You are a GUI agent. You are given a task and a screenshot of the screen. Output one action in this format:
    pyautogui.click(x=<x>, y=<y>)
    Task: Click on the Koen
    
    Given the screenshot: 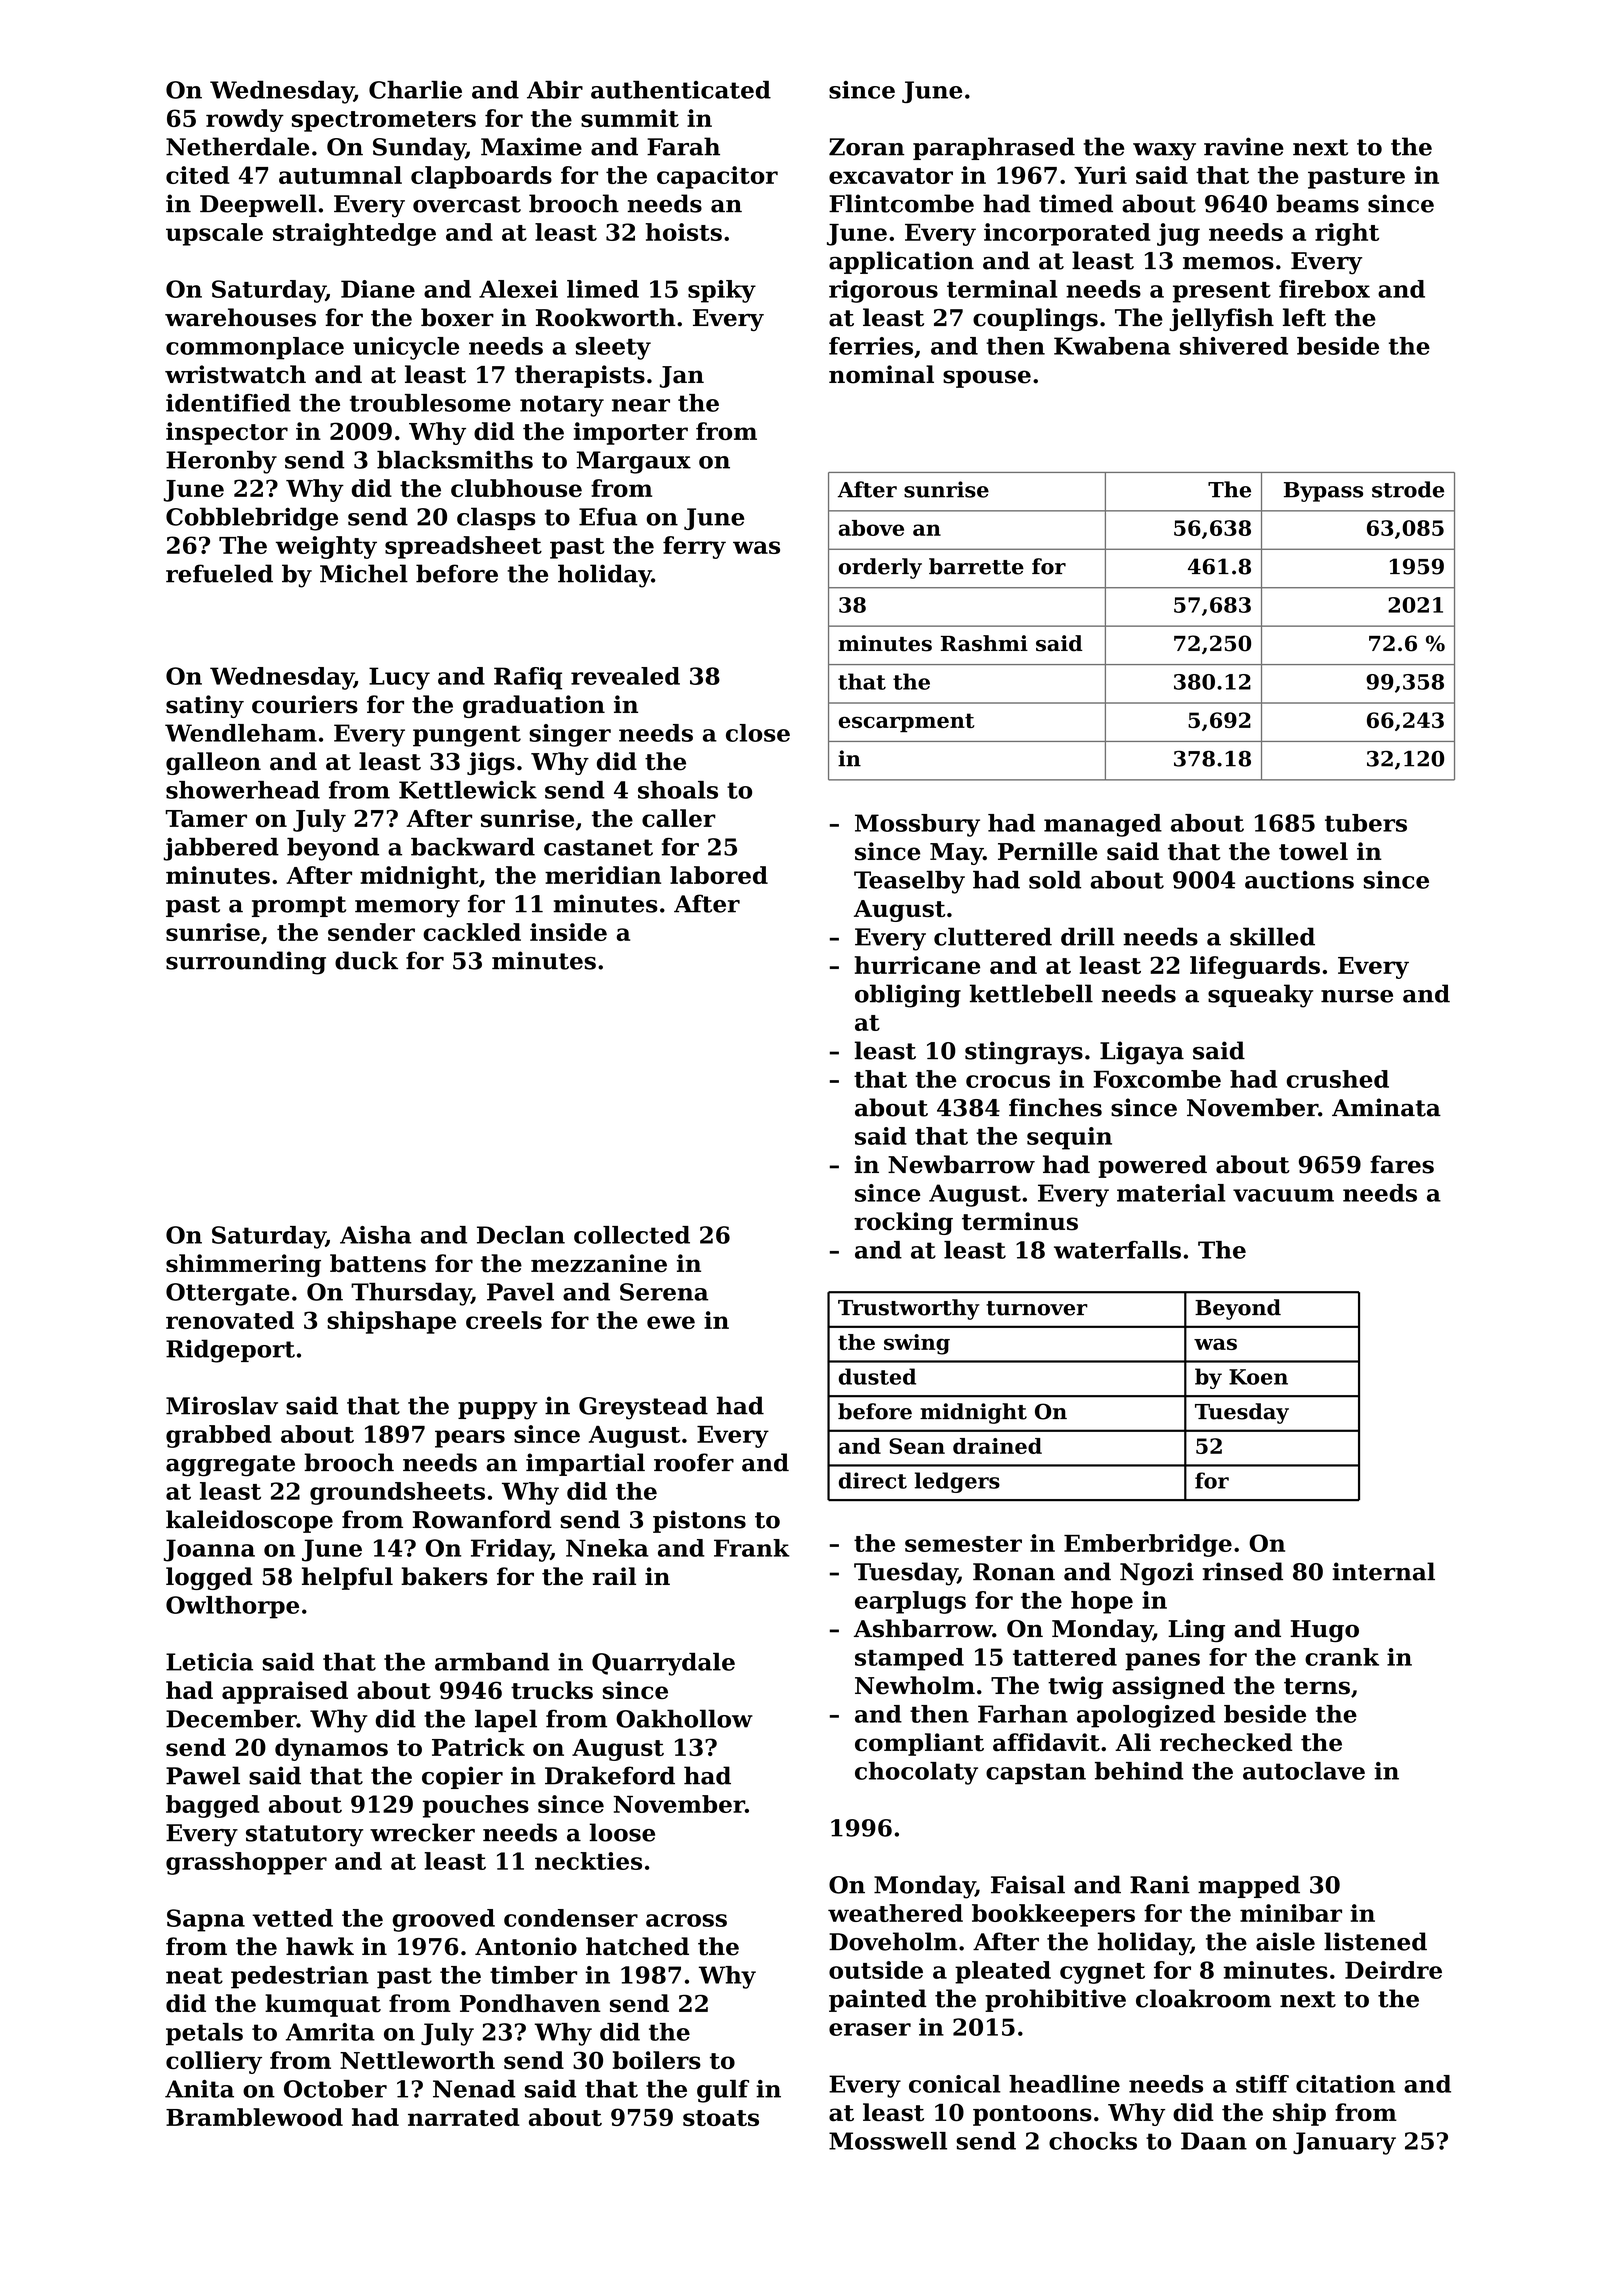 What is the action you would take?
    pyautogui.click(x=1258, y=1377)
